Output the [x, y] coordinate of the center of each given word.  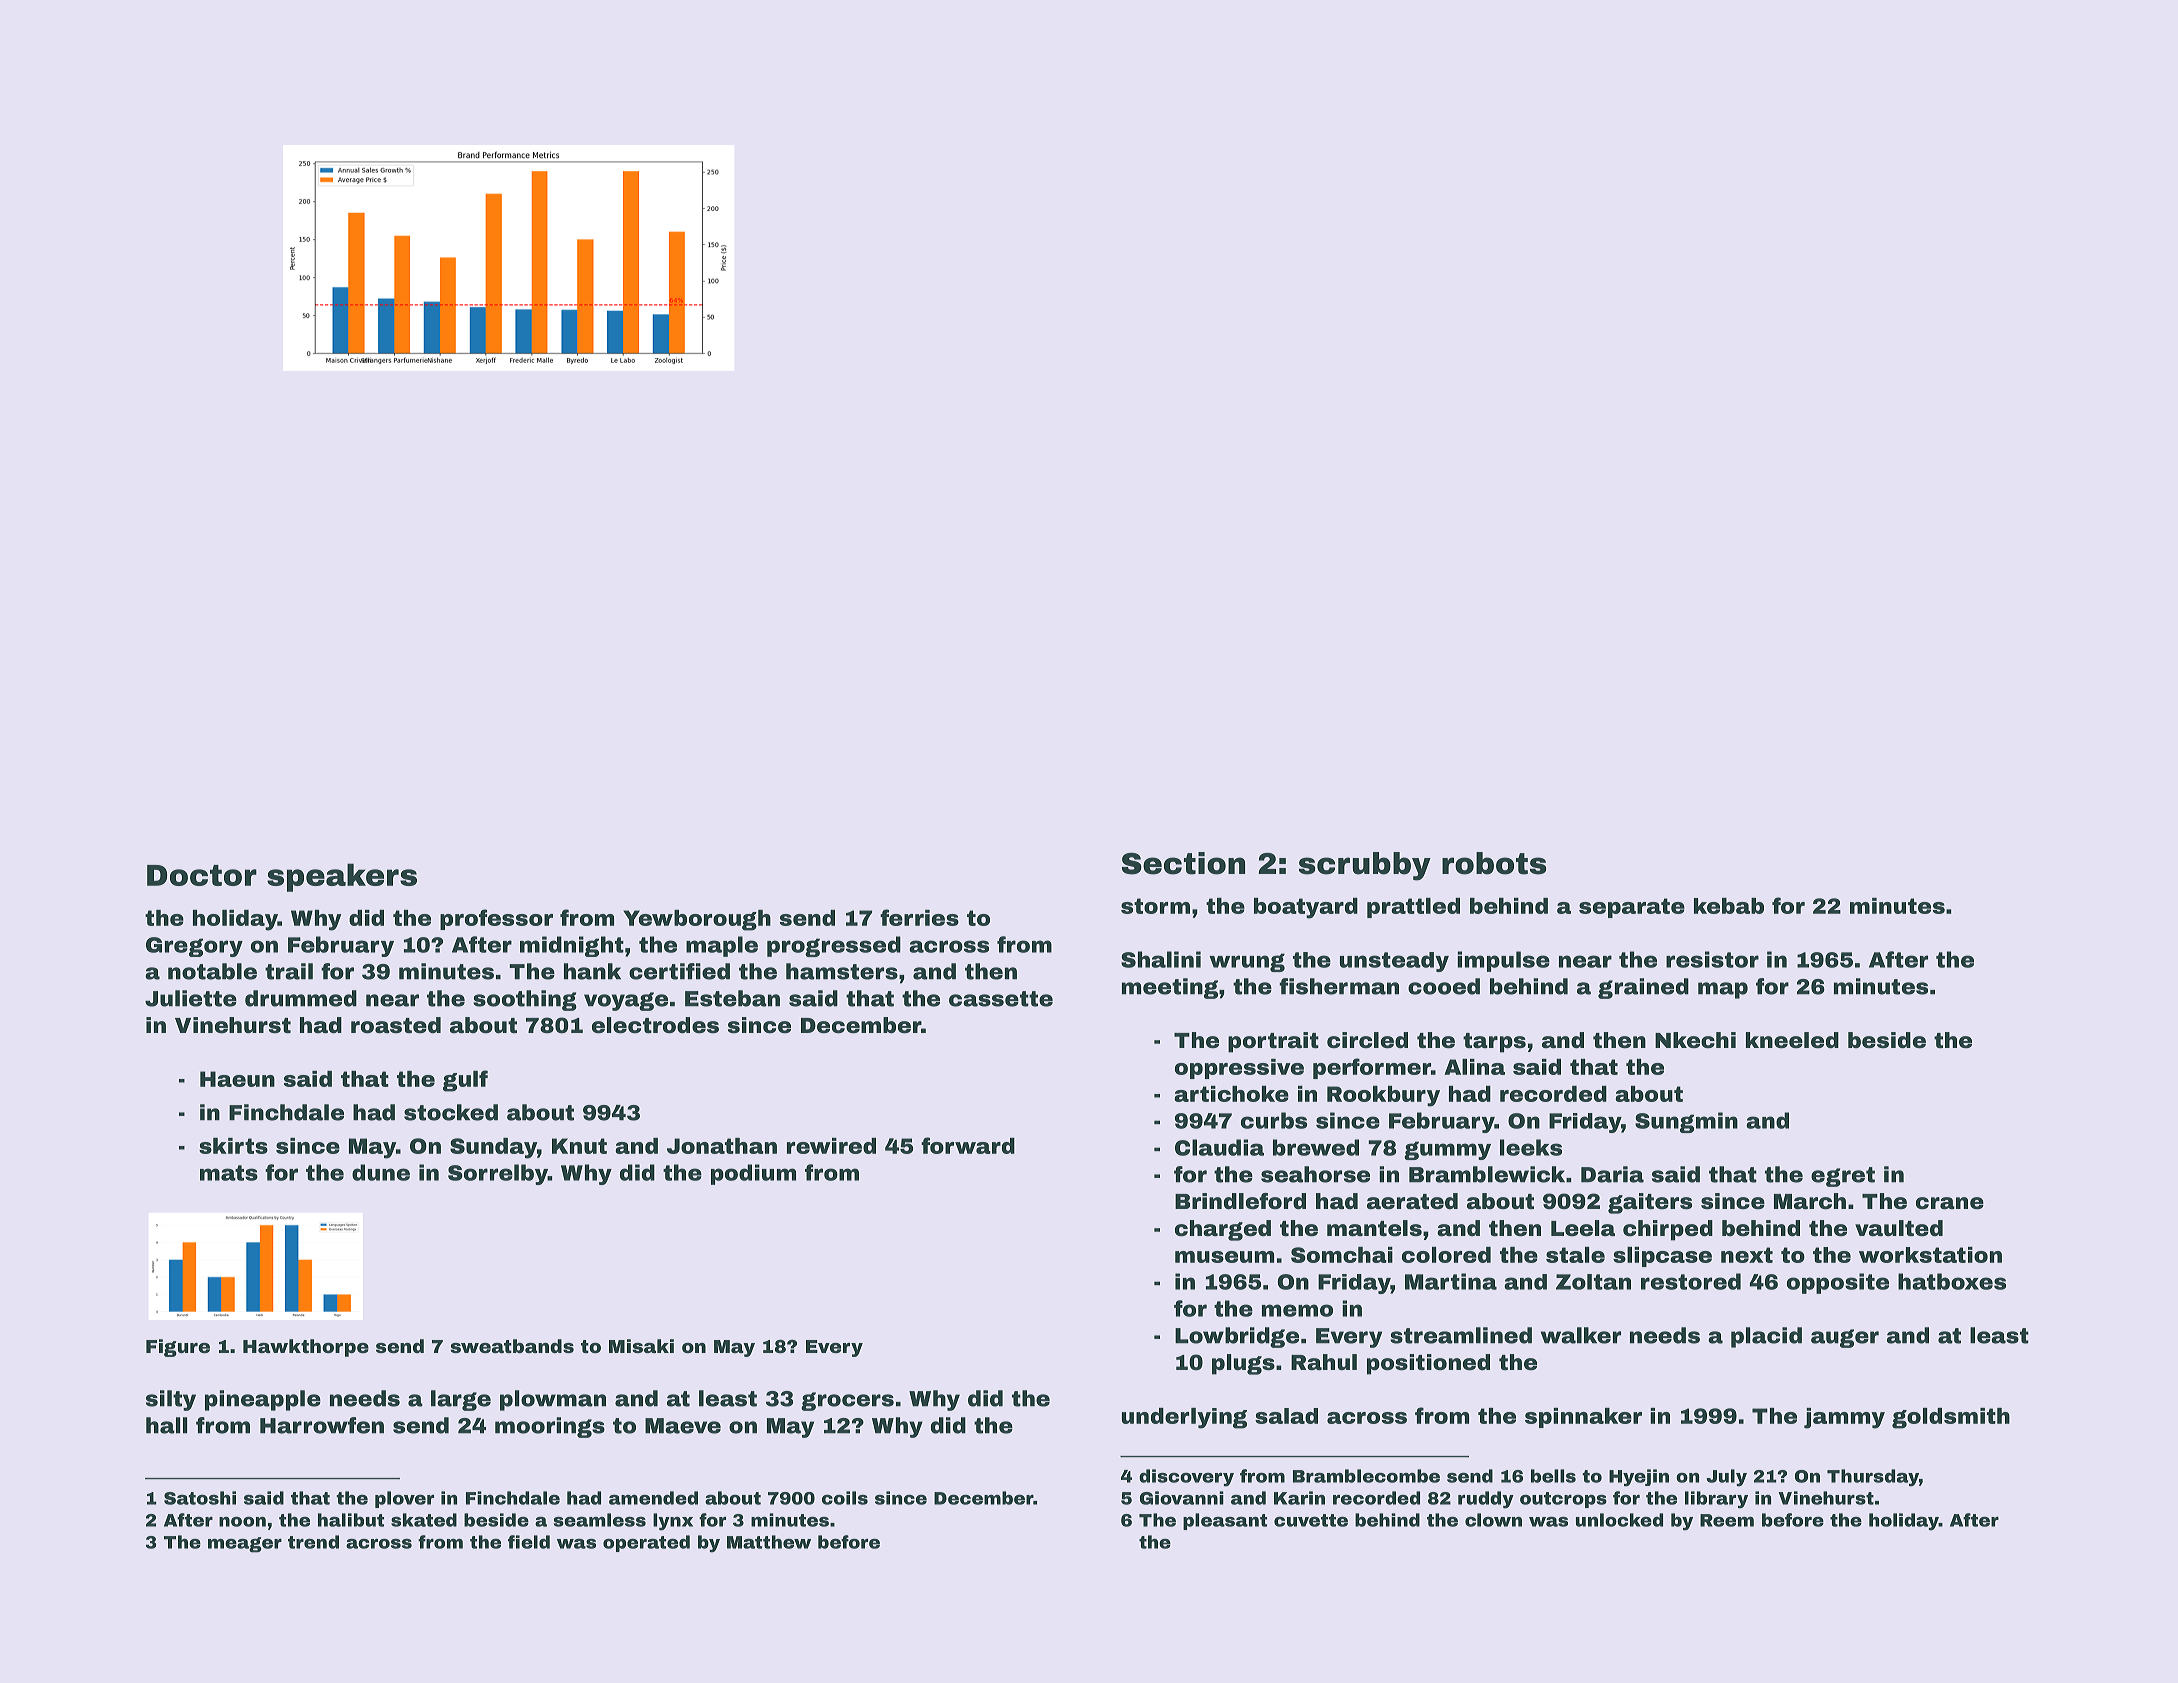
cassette [1001, 999]
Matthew [769, 1542]
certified [679, 971]
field [529, 1542]
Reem [1727, 1520]
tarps [1494, 1043]
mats [229, 1173]
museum [1224, 1257]
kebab [1729, 906]
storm [1155, 906]
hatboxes [1952, 1281]
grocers [847, 1401]
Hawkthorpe [306, 1348]
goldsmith [1951, 1418]
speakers [342, 877]
